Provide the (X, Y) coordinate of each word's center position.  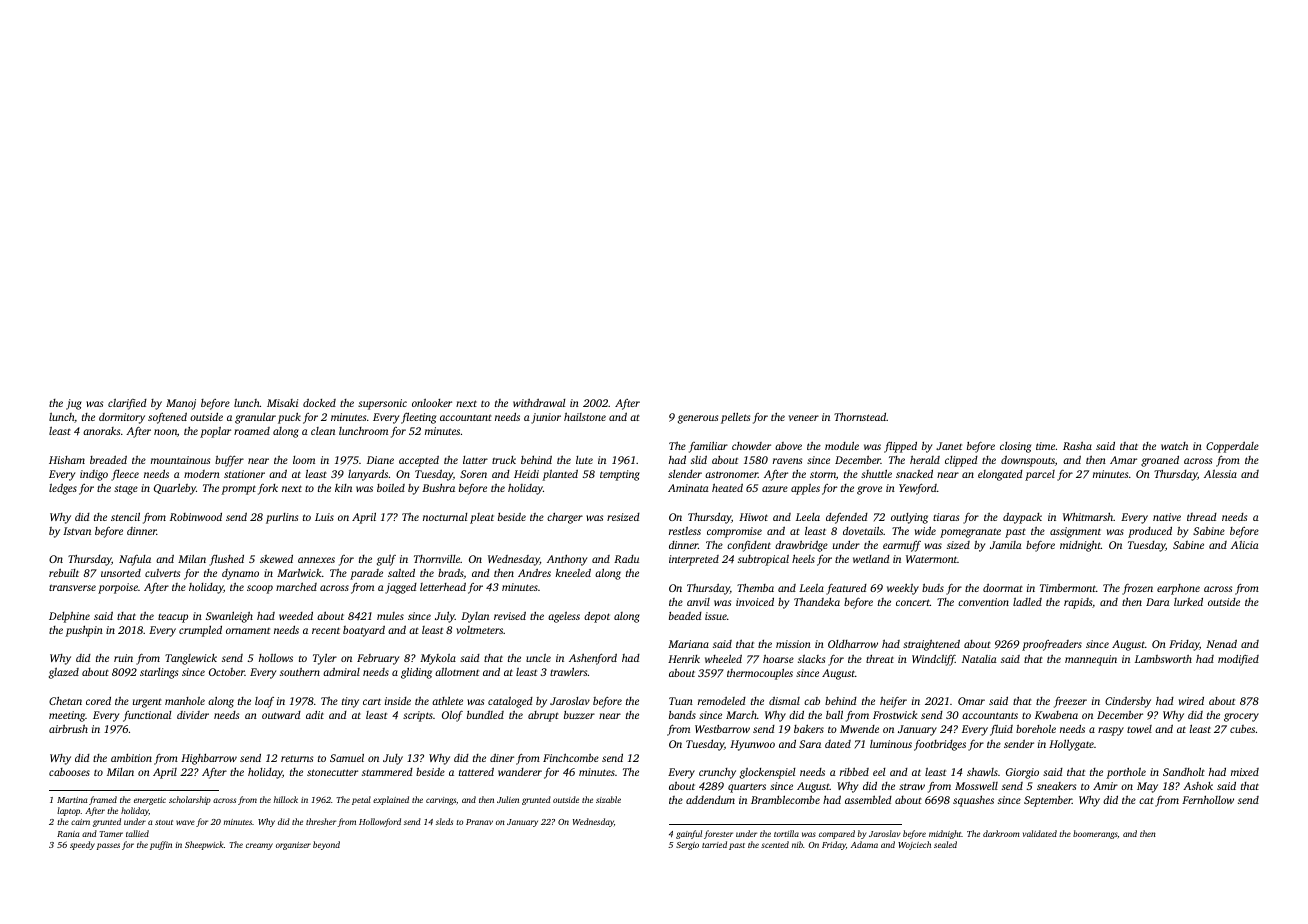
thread (1202, 517)
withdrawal (539, 402)
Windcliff (933, 660)
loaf (264, 702)
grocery (1241, 717)
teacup (173, 618)
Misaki (282, 403)
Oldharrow (853, 644)
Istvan (77, 531)
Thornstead (860, 417)
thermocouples (760, 674)
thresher (321, 821)
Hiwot (753, 517)
